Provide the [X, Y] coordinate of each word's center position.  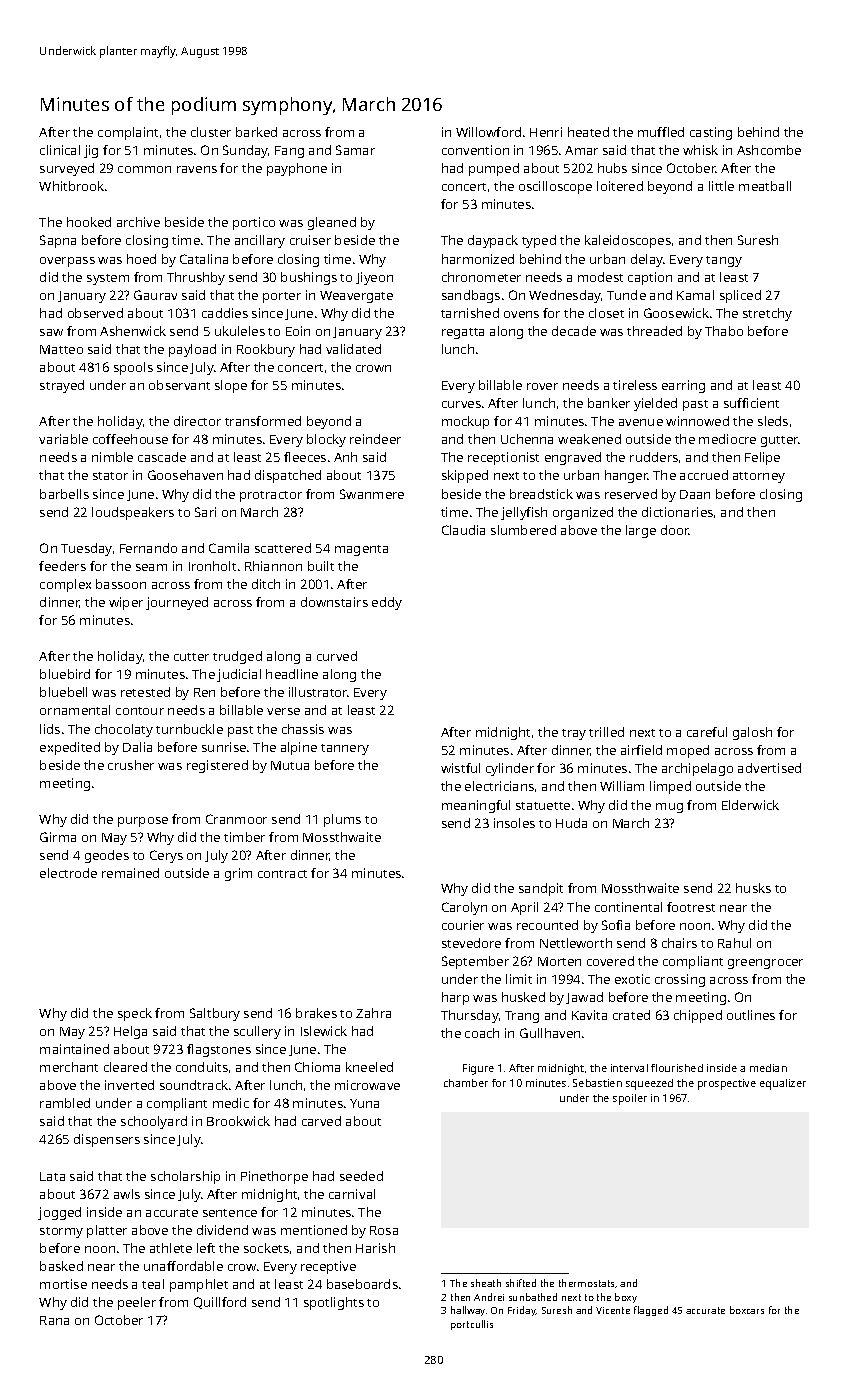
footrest [691, 907]
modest [600, 277]
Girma [58, 837]
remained [130, 873]
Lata [52, 1176]
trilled [606, 732]
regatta [463, 333]
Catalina [204, 259]
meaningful [476, 806]
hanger [626, 476]
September [475, 962]
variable [63, 439]
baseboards [362, 1284]
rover [542, 386]
